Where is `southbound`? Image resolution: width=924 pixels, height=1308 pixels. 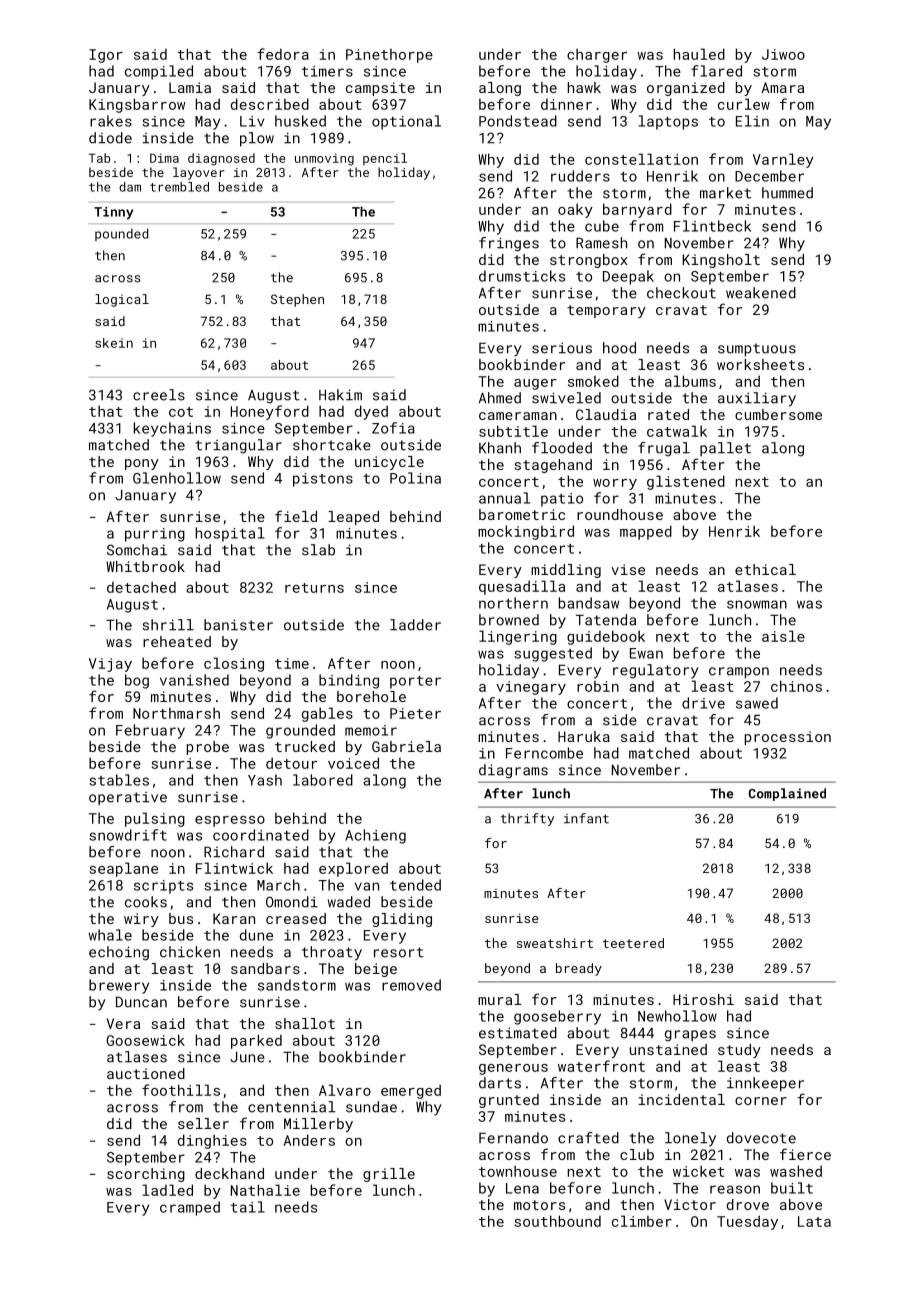 southbound is located at coordinates (557, 1221).
